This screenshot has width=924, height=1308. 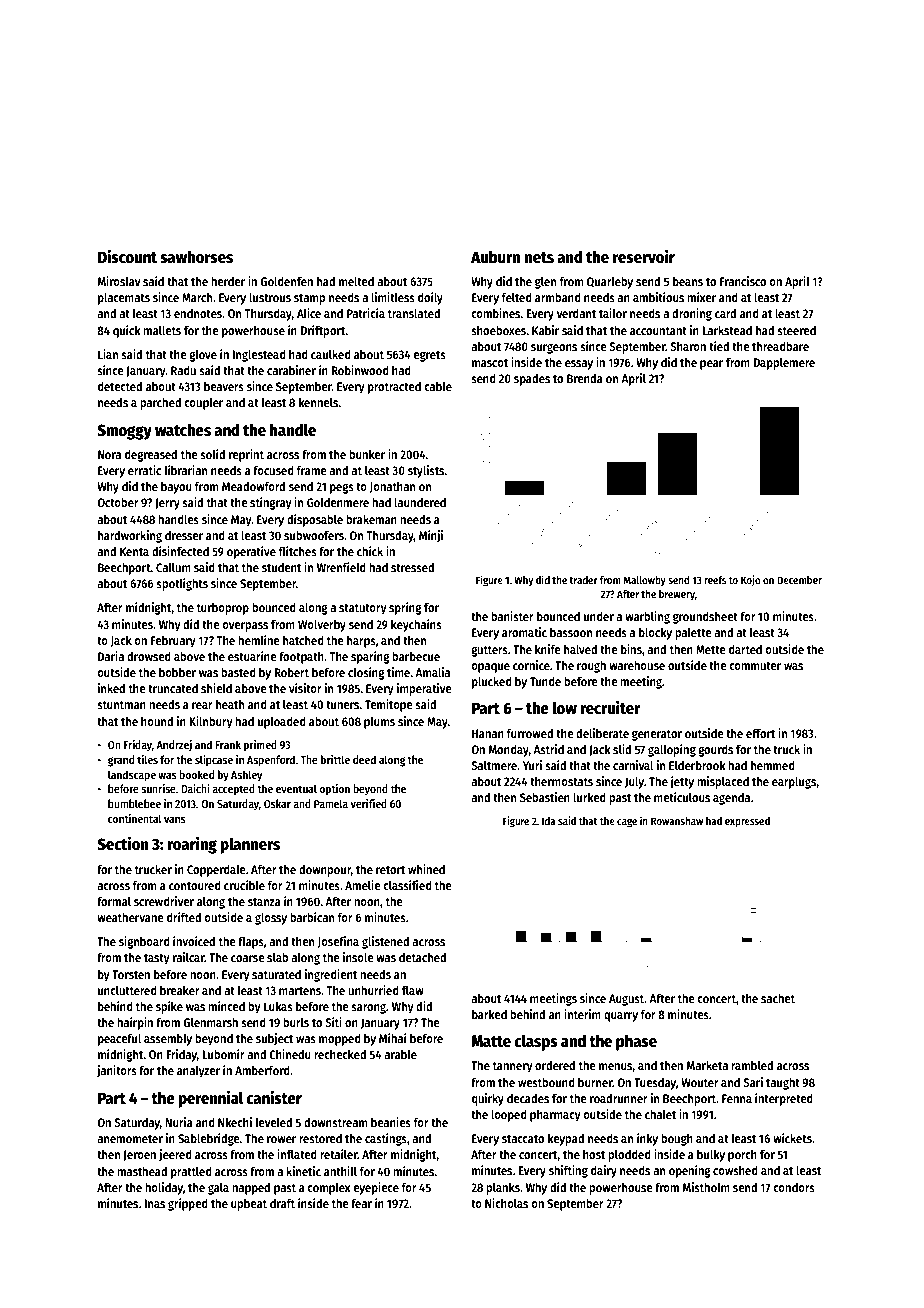 I want to click on quarry, so click(x=621, y=1017).
